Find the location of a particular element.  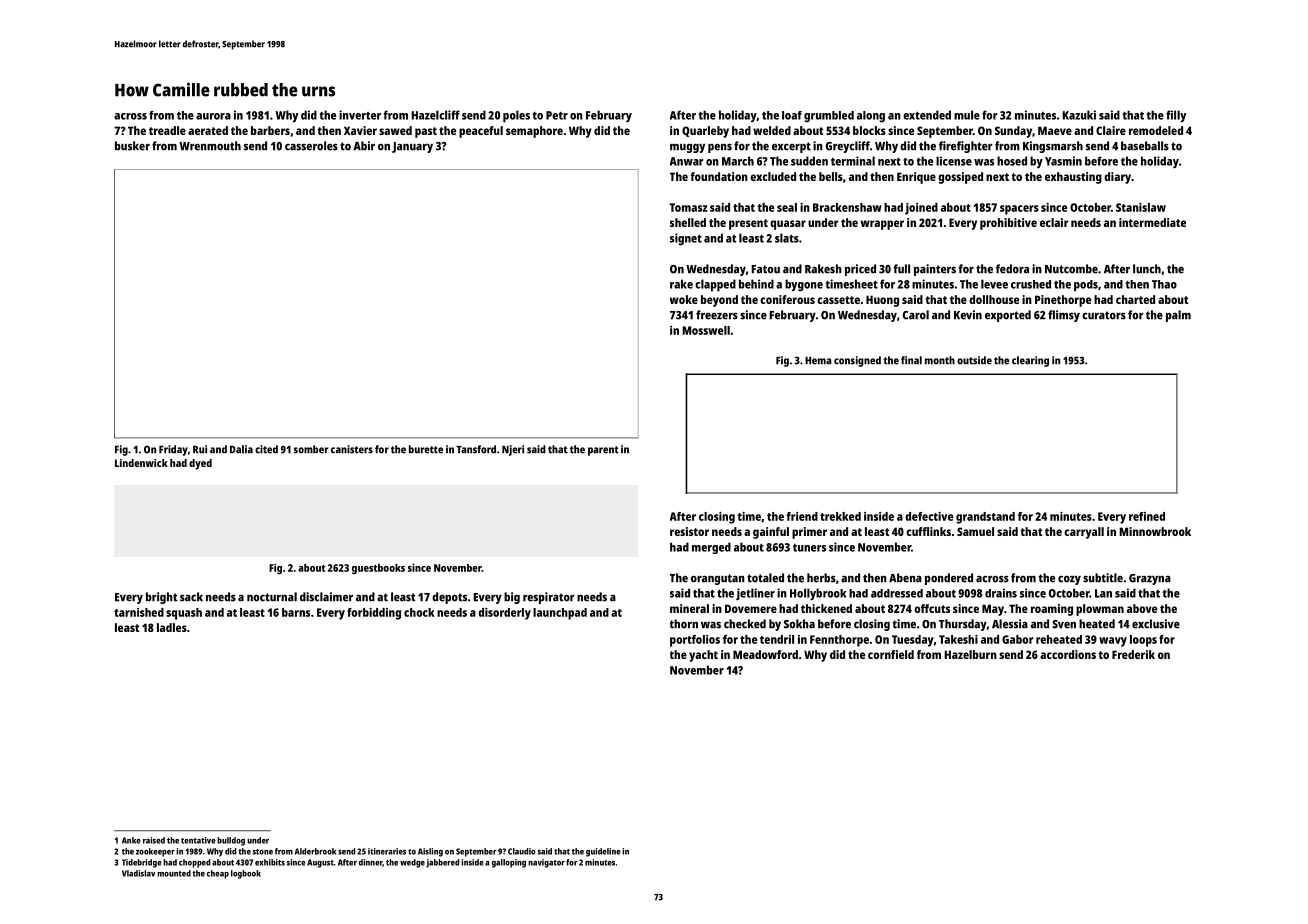

clearing is located at coordinates (1030, 361).
